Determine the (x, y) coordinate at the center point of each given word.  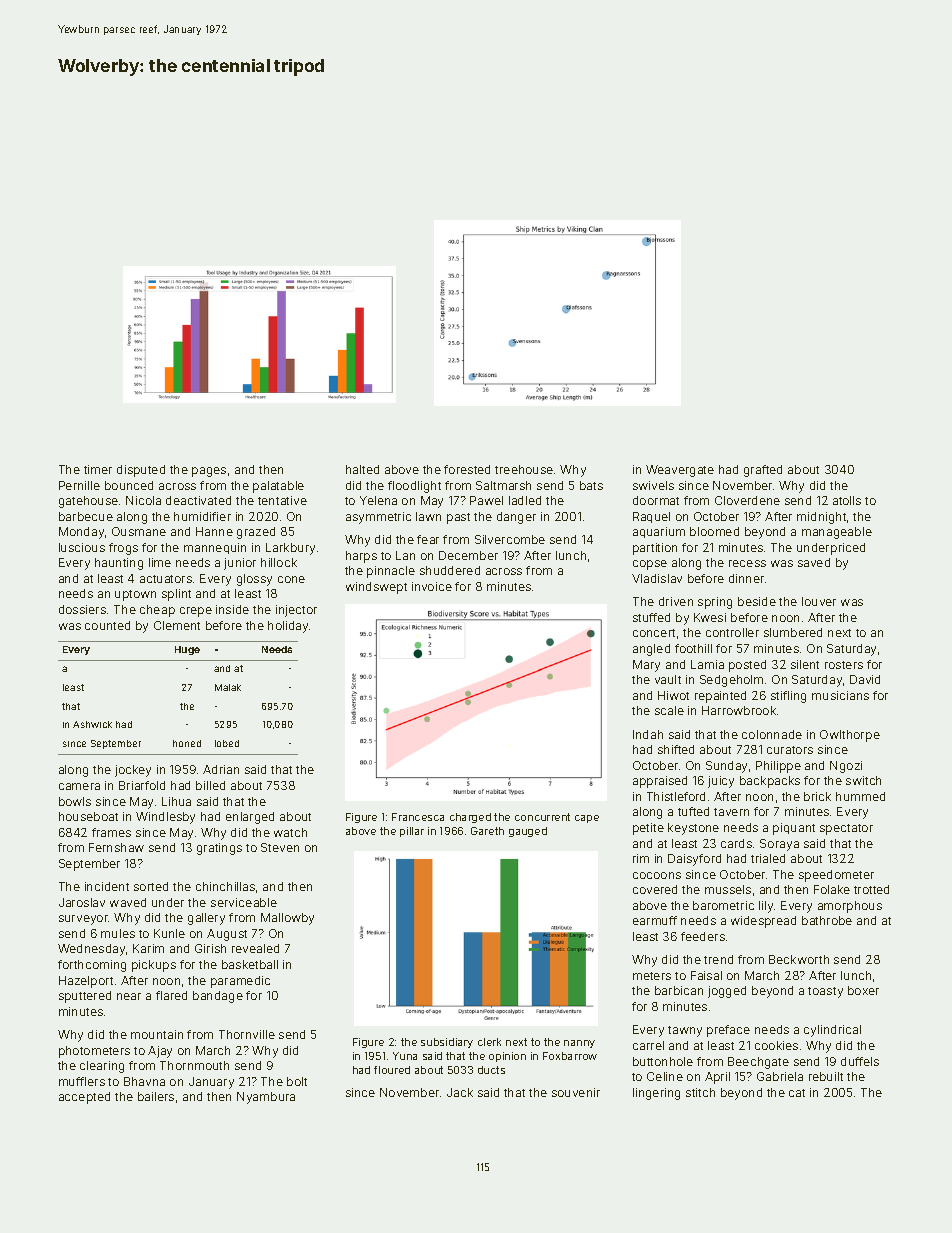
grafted (763, 471)
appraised (660, 782)
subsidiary (447, 1043)
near (129, 996)
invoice (432, 586)
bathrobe (827, 920)
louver (819, 601)
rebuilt (826, 1076)
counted (107, 625)
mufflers (82, 1081)
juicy (721, 782)
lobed (227, 743)
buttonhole (663, 1061)
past (458, 518)
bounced (129, 485)
